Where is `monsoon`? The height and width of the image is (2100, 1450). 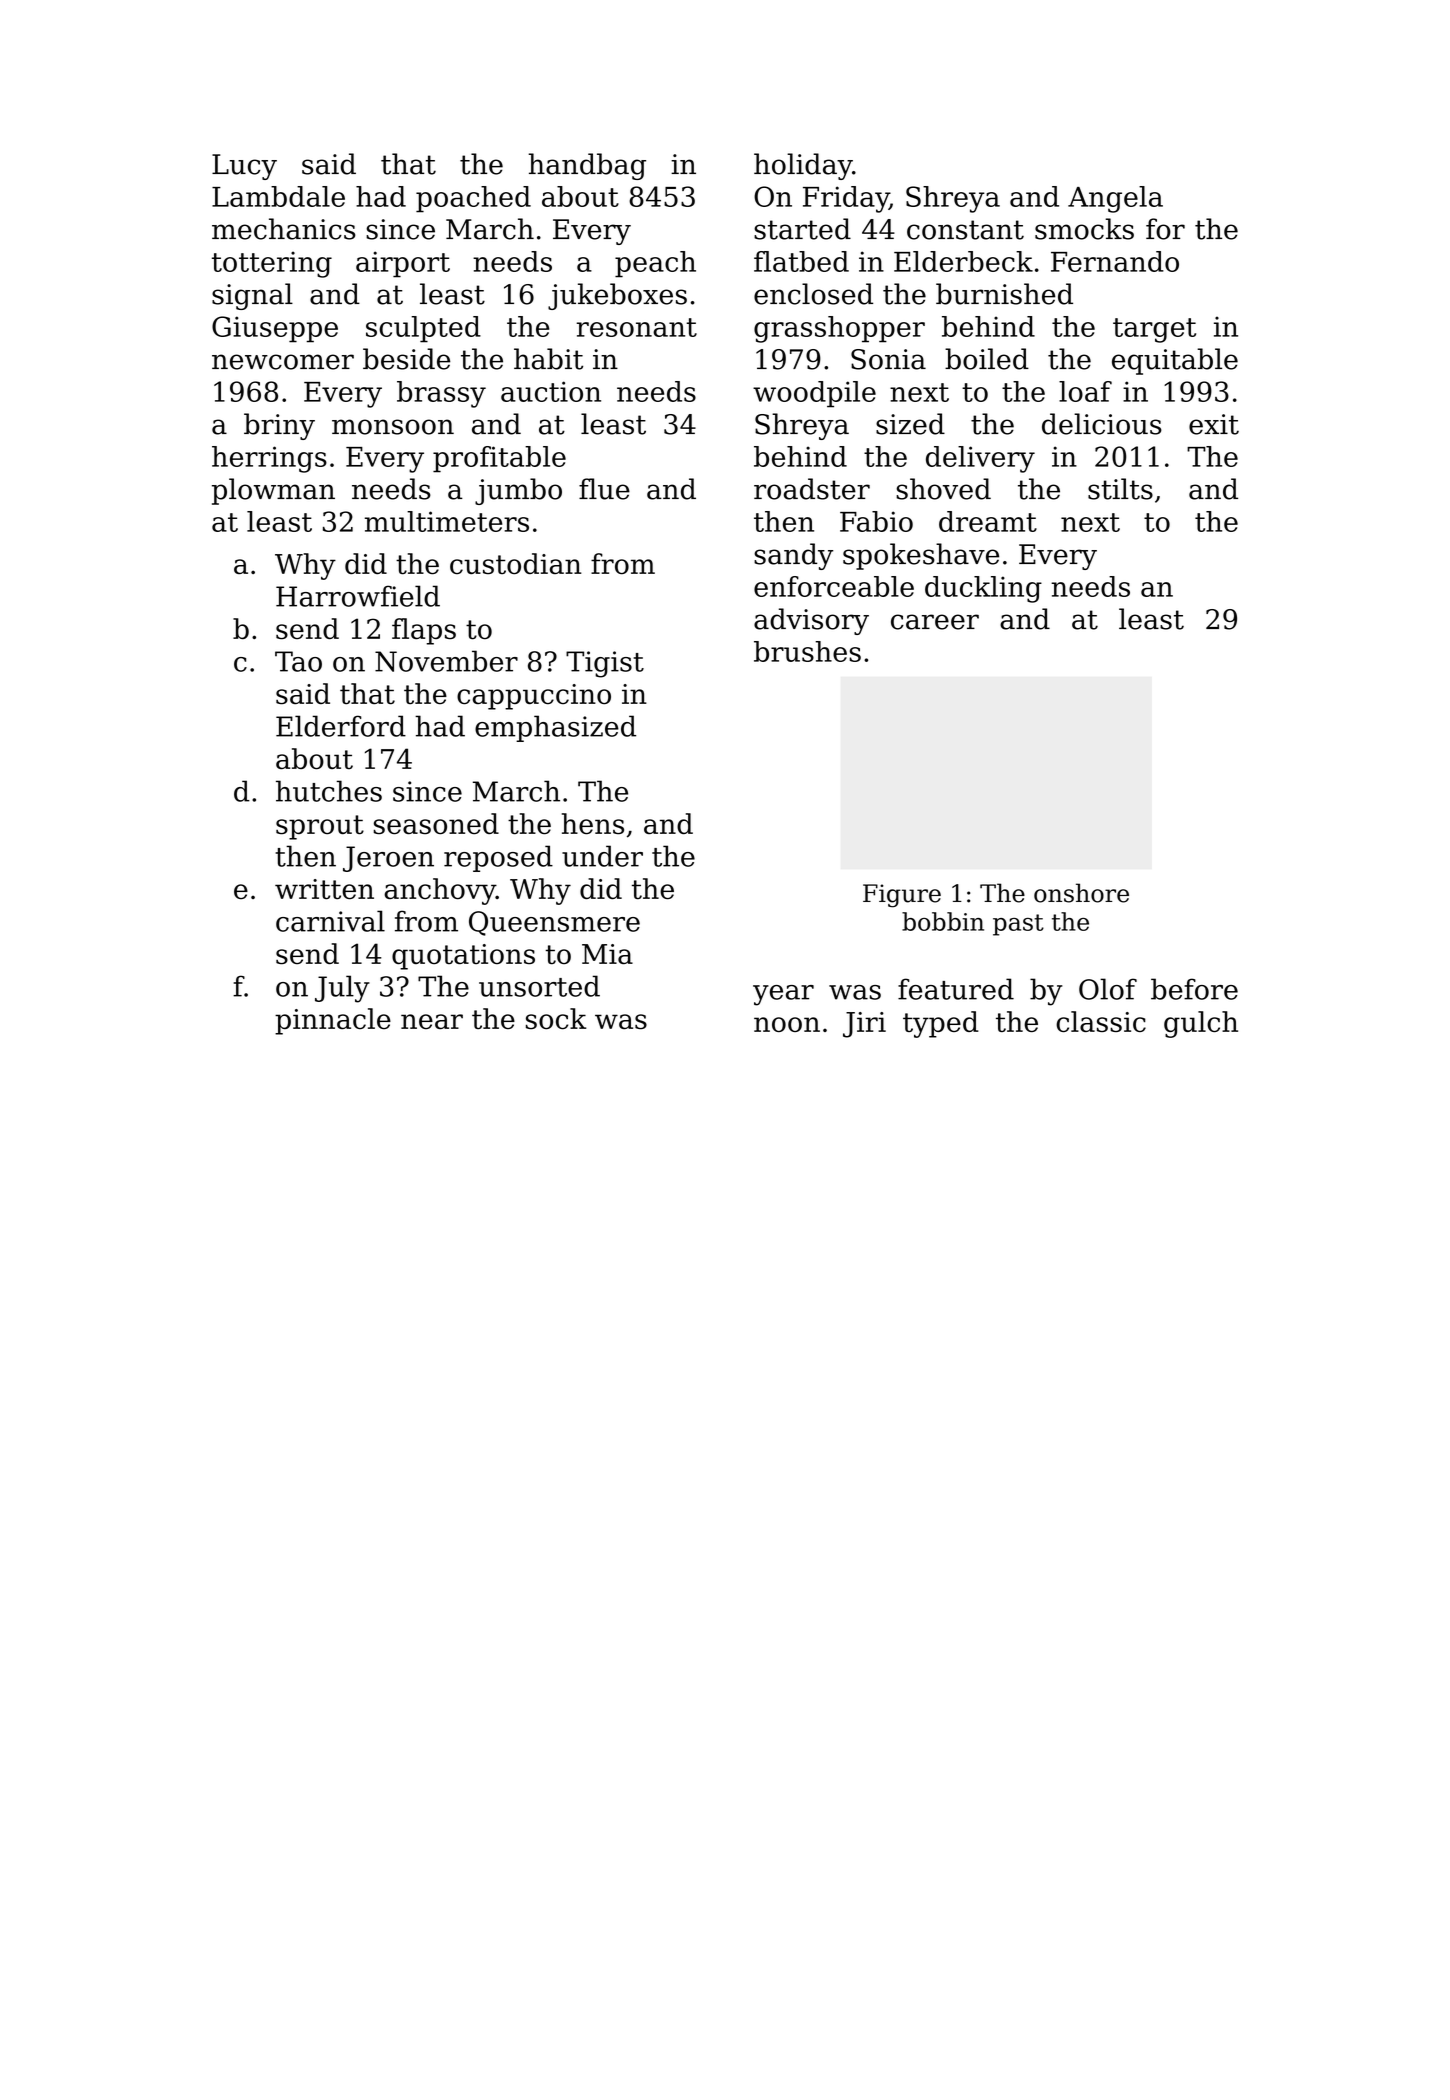 monsoon is located at coordinates (393, 427).
